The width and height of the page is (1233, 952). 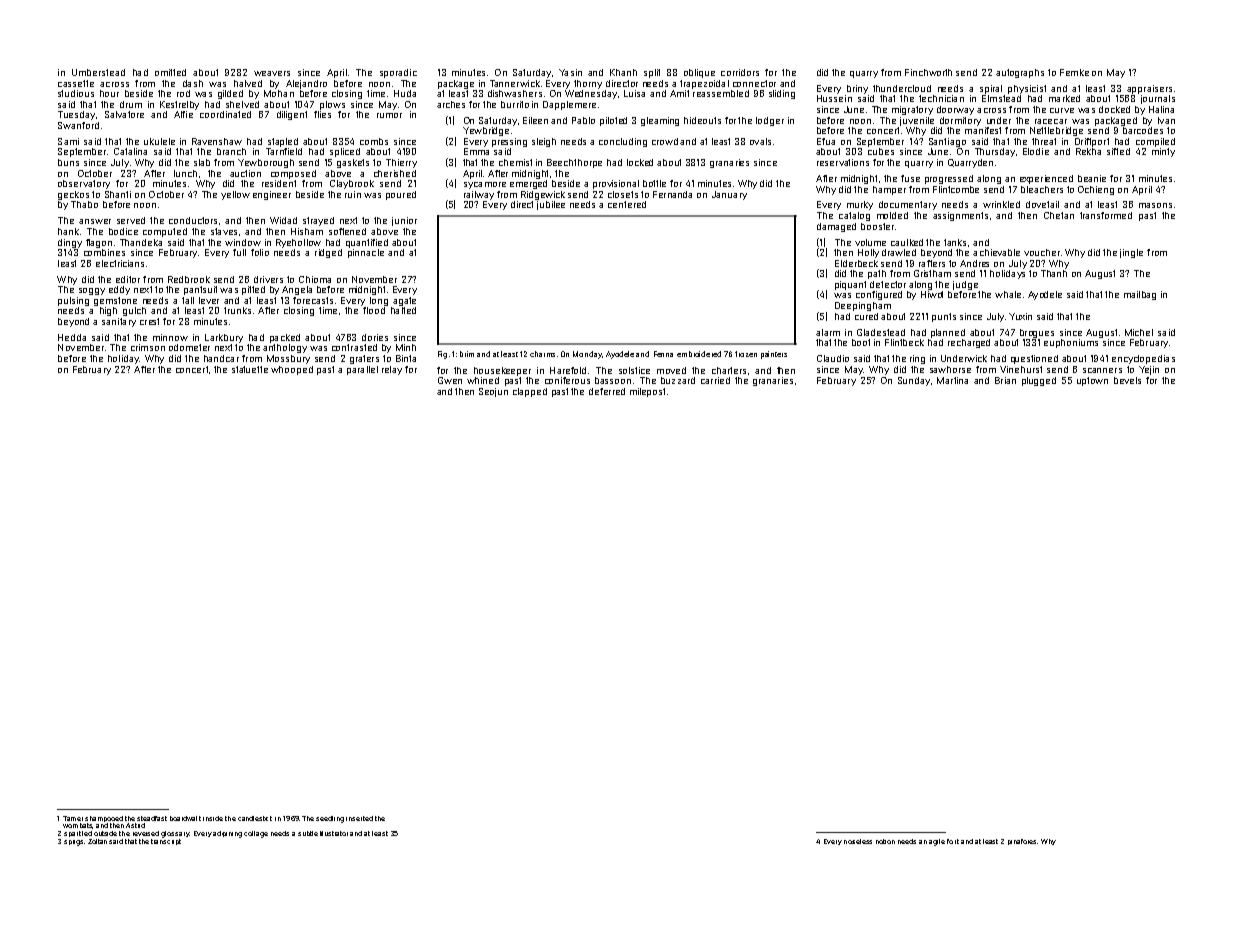 What do you see at coordinates (148, 347) in the page?
I see `crimson` at bounding box center [148, 347].
